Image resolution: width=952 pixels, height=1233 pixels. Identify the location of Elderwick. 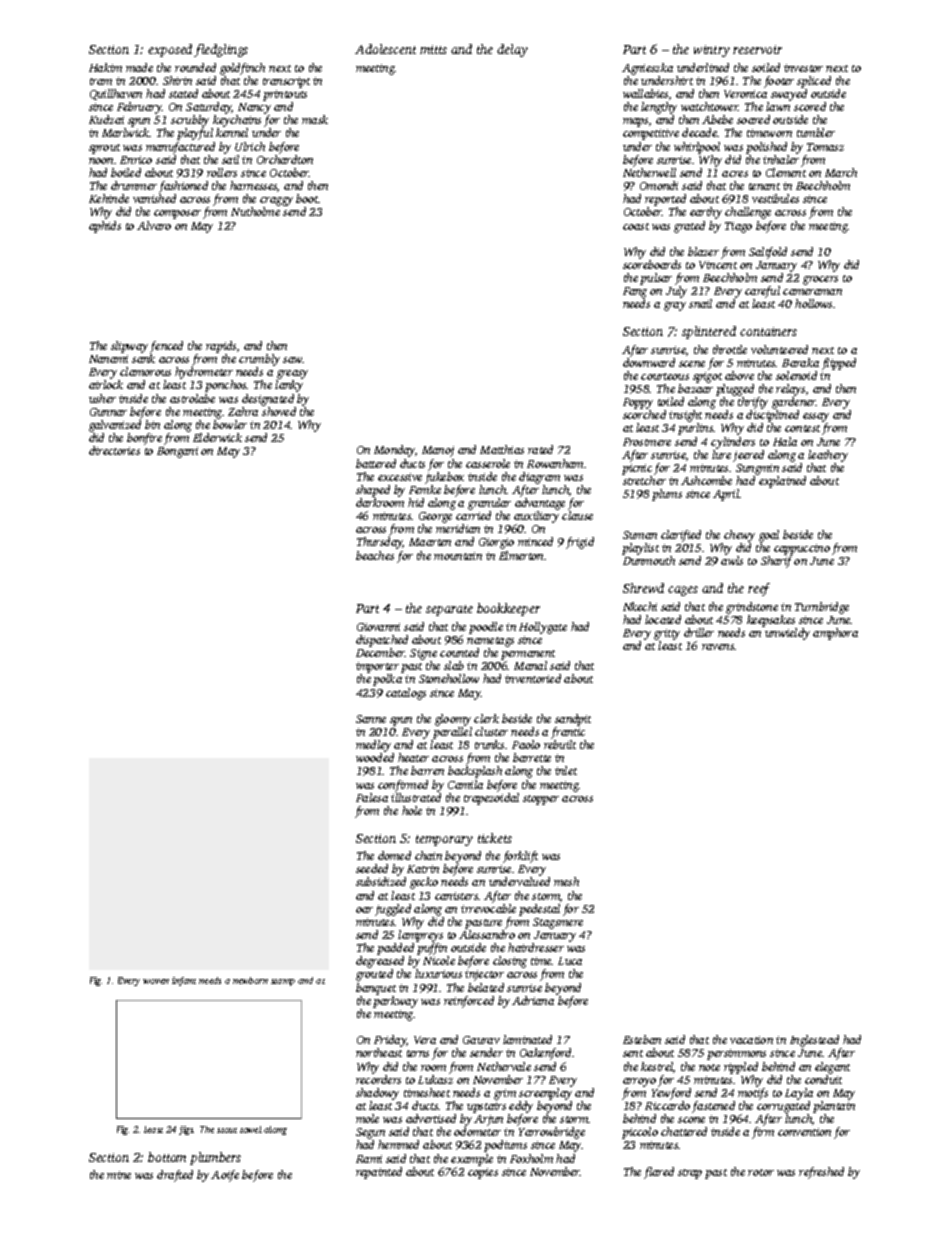
(217, 437).
